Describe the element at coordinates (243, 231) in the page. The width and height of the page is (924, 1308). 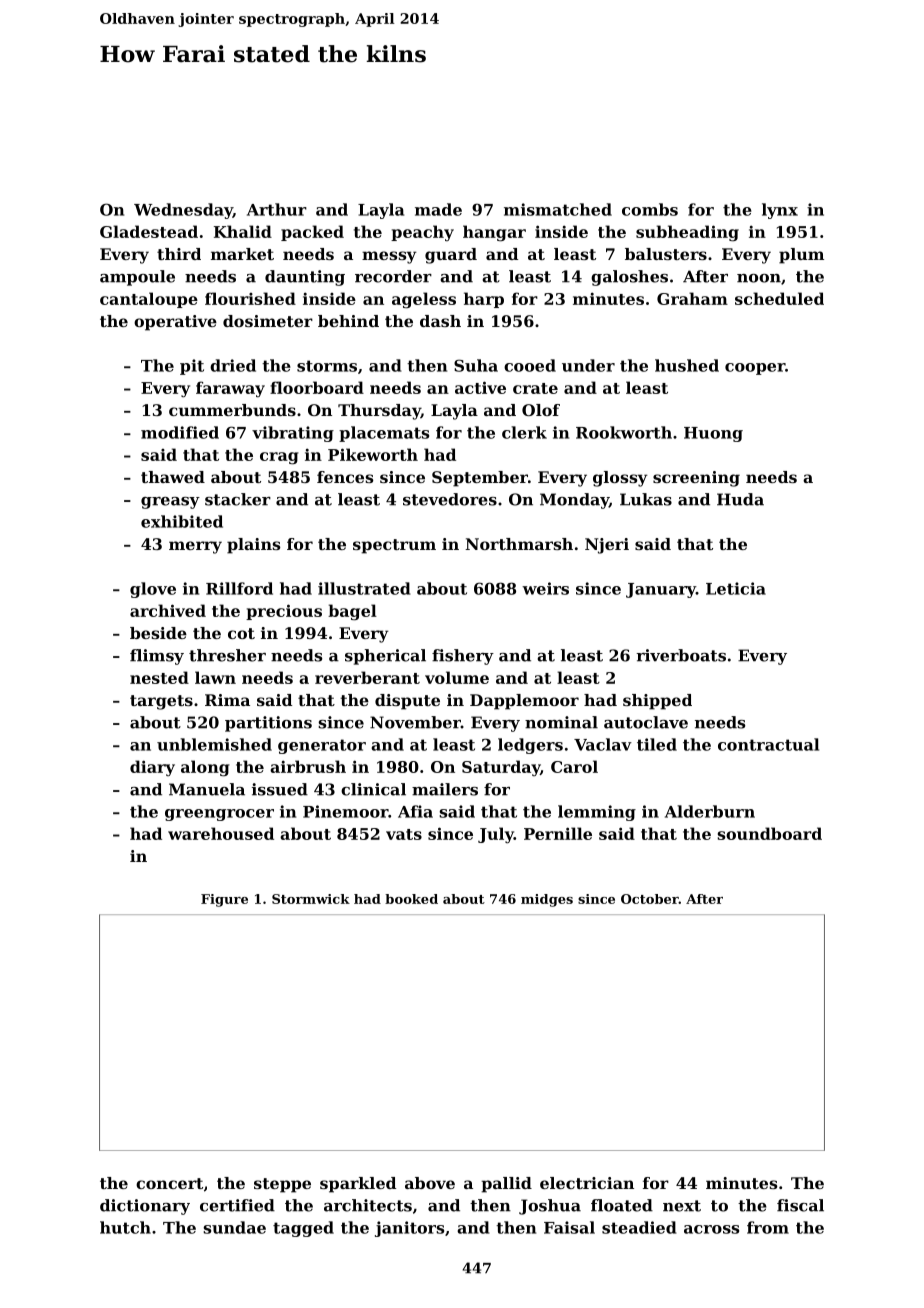
I see `Khalid` at that location.
